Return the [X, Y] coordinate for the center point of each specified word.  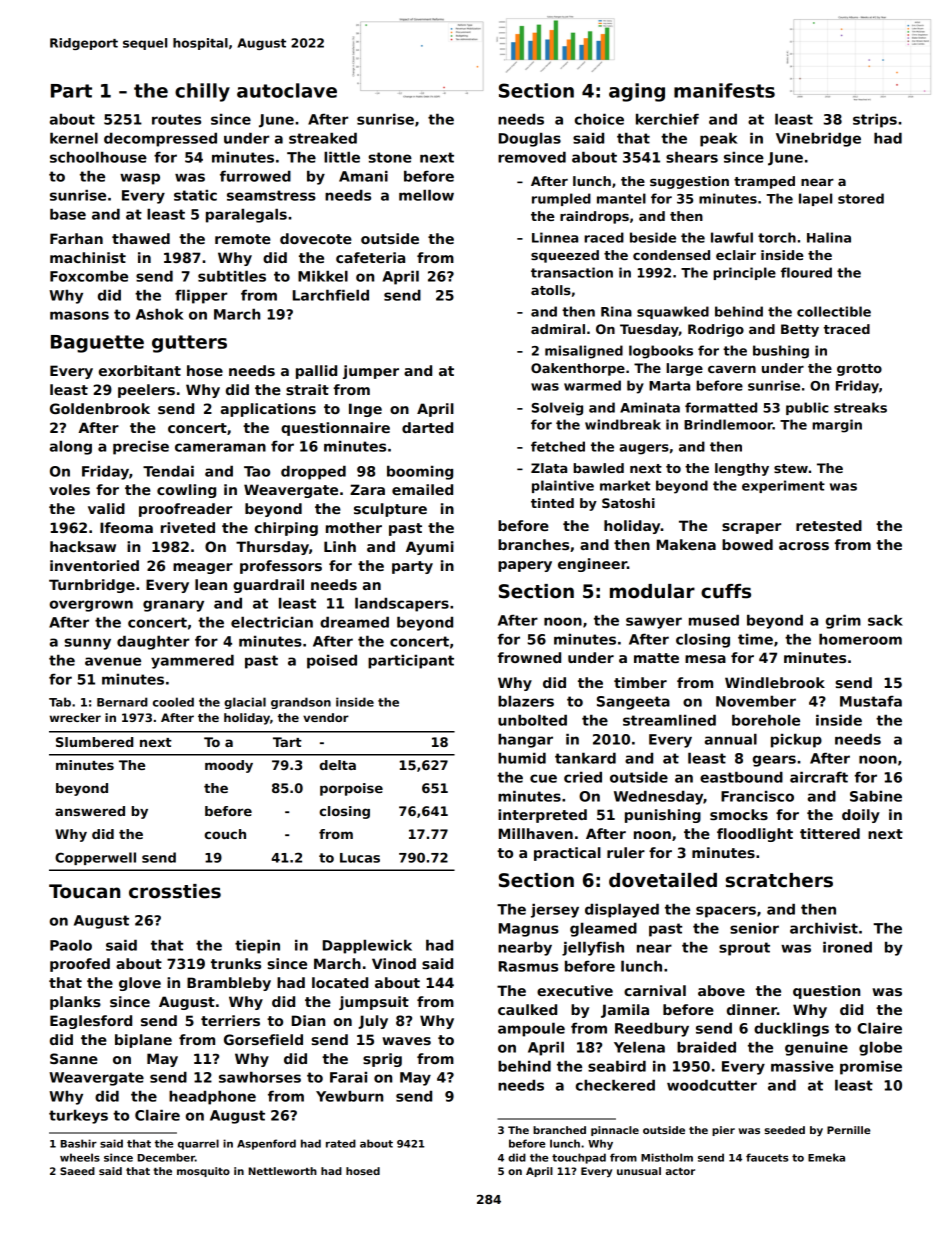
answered [90, 811]
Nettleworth [283, 1171]
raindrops [594, 217]
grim [843, 622]
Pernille [848, 1130]
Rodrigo [716, 330]
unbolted [532, 720]
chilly [202, 92]
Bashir [79, 1143]
